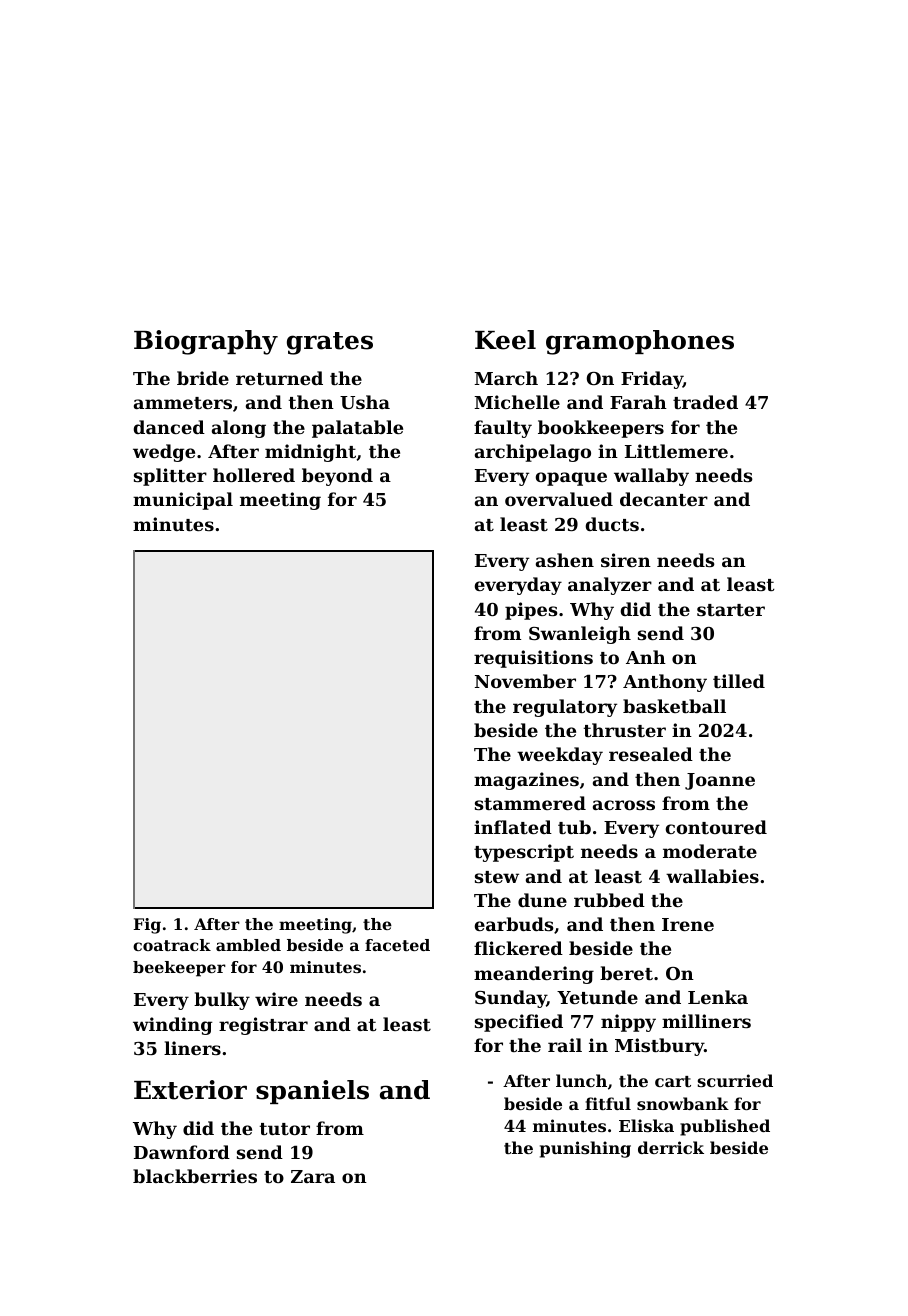  Describe the element at coordinates (183, 403) in the document. I see `ammeters` at that location.
